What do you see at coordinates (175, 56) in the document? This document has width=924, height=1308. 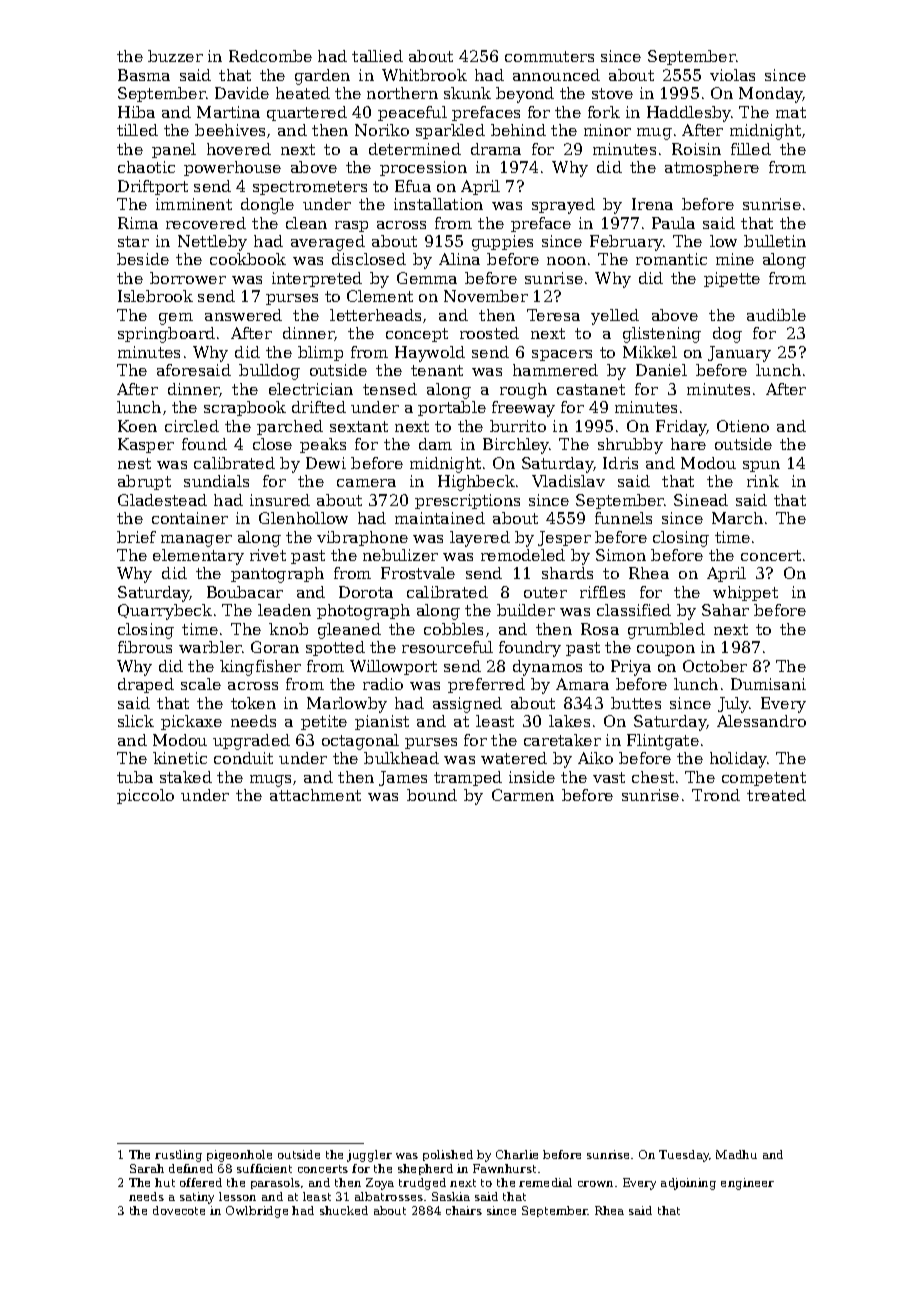 I see `buzzer` at bounding box center [175, 56].
